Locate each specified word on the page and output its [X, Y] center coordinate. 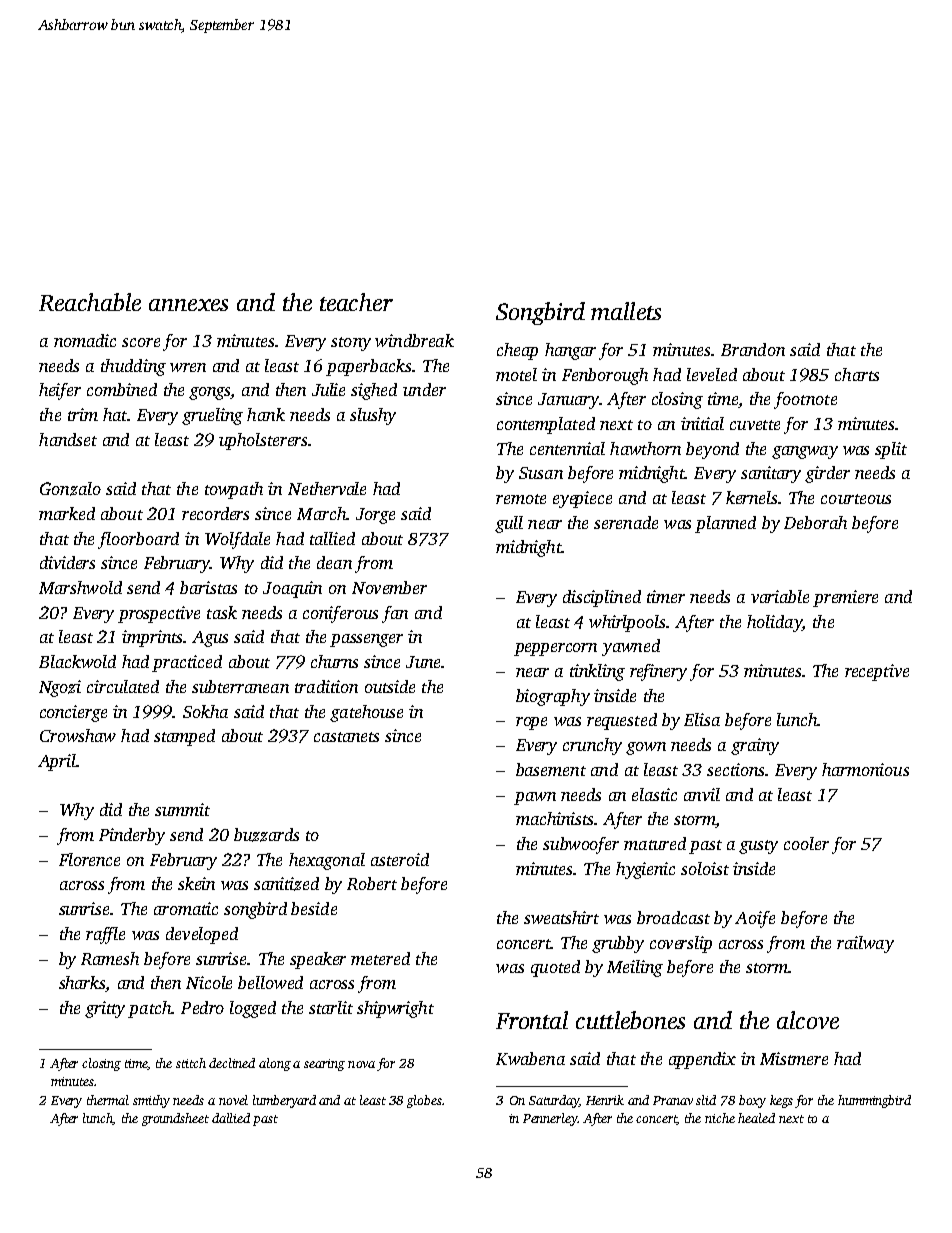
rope [531, 723]
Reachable [90, 302]
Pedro [202, 1007]
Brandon [753, 349]
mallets [626, 311]
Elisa [702, 719]
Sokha [205, 711]
